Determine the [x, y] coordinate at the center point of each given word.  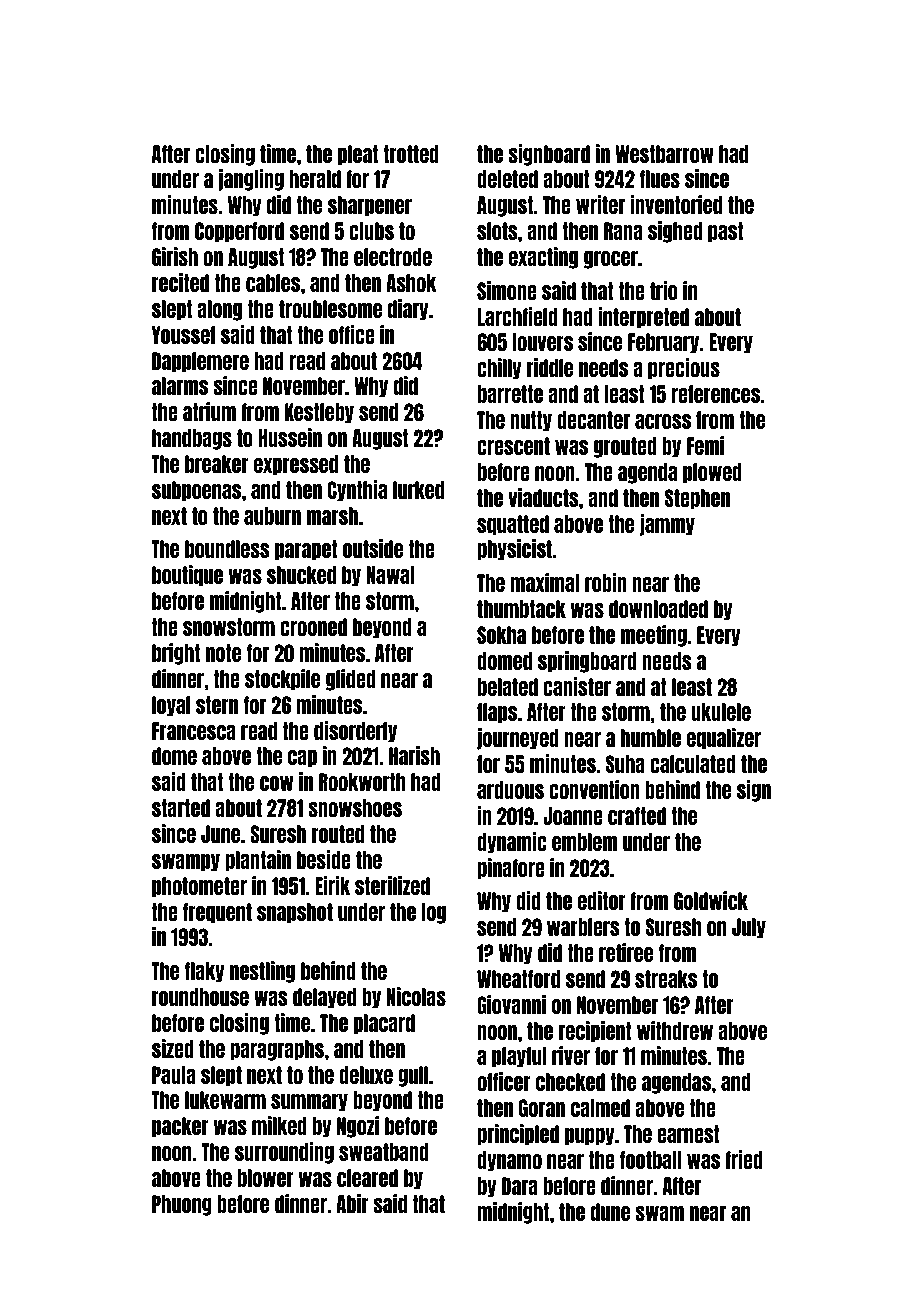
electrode [393, 257]
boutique [187, 576]
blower [266, 1178]
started [181, 808]
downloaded [658, 609]
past [726, 232]
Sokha [501, 635]
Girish [175, 256]
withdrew [675, 1030]
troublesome [330, 309]
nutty [531, 421]
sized [173, 1048]
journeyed [518, 739]
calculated [693, 764]
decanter [593, 420]
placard [384, 1024]
